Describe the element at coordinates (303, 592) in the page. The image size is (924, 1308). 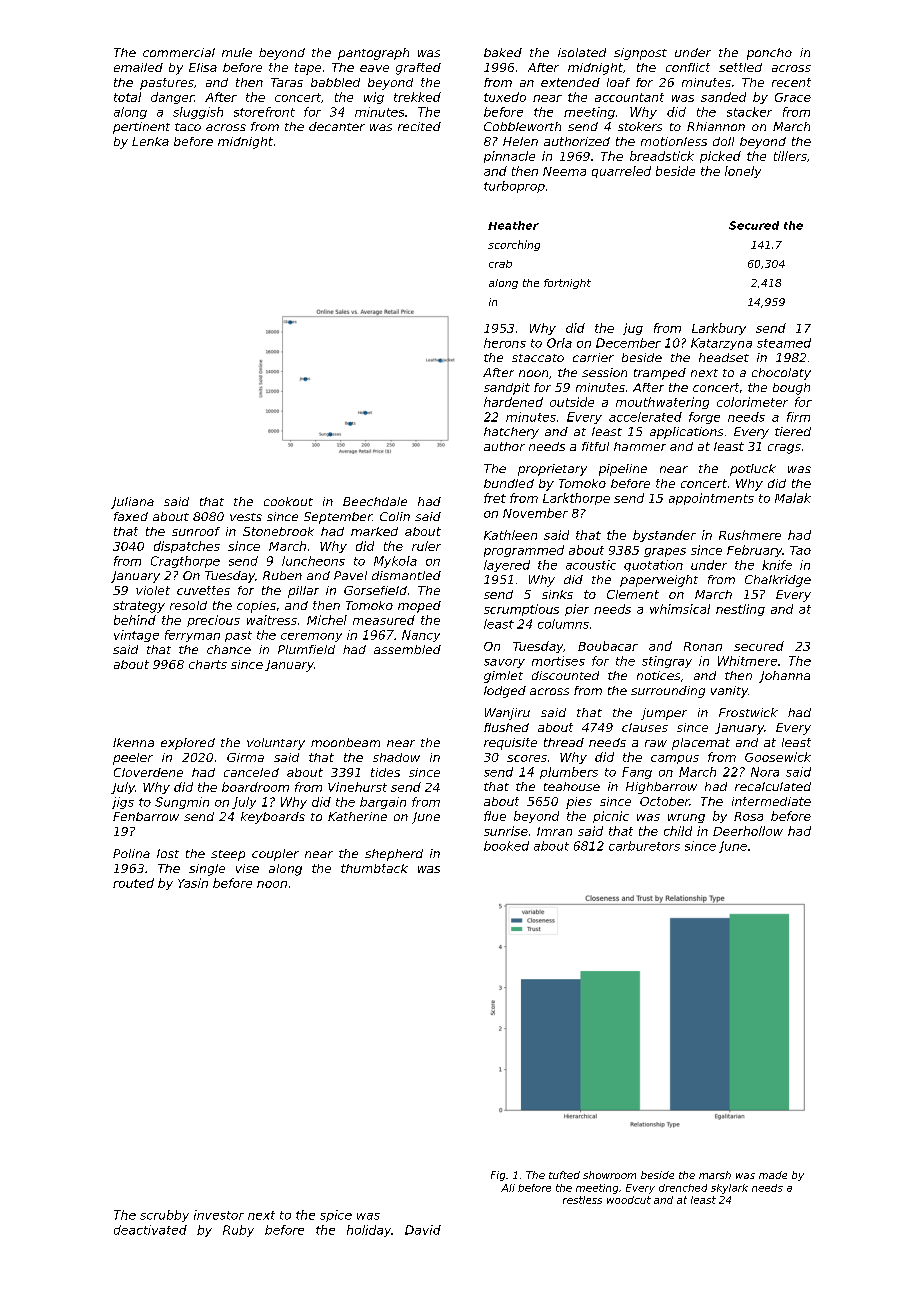
I see `pillar` at that location.
